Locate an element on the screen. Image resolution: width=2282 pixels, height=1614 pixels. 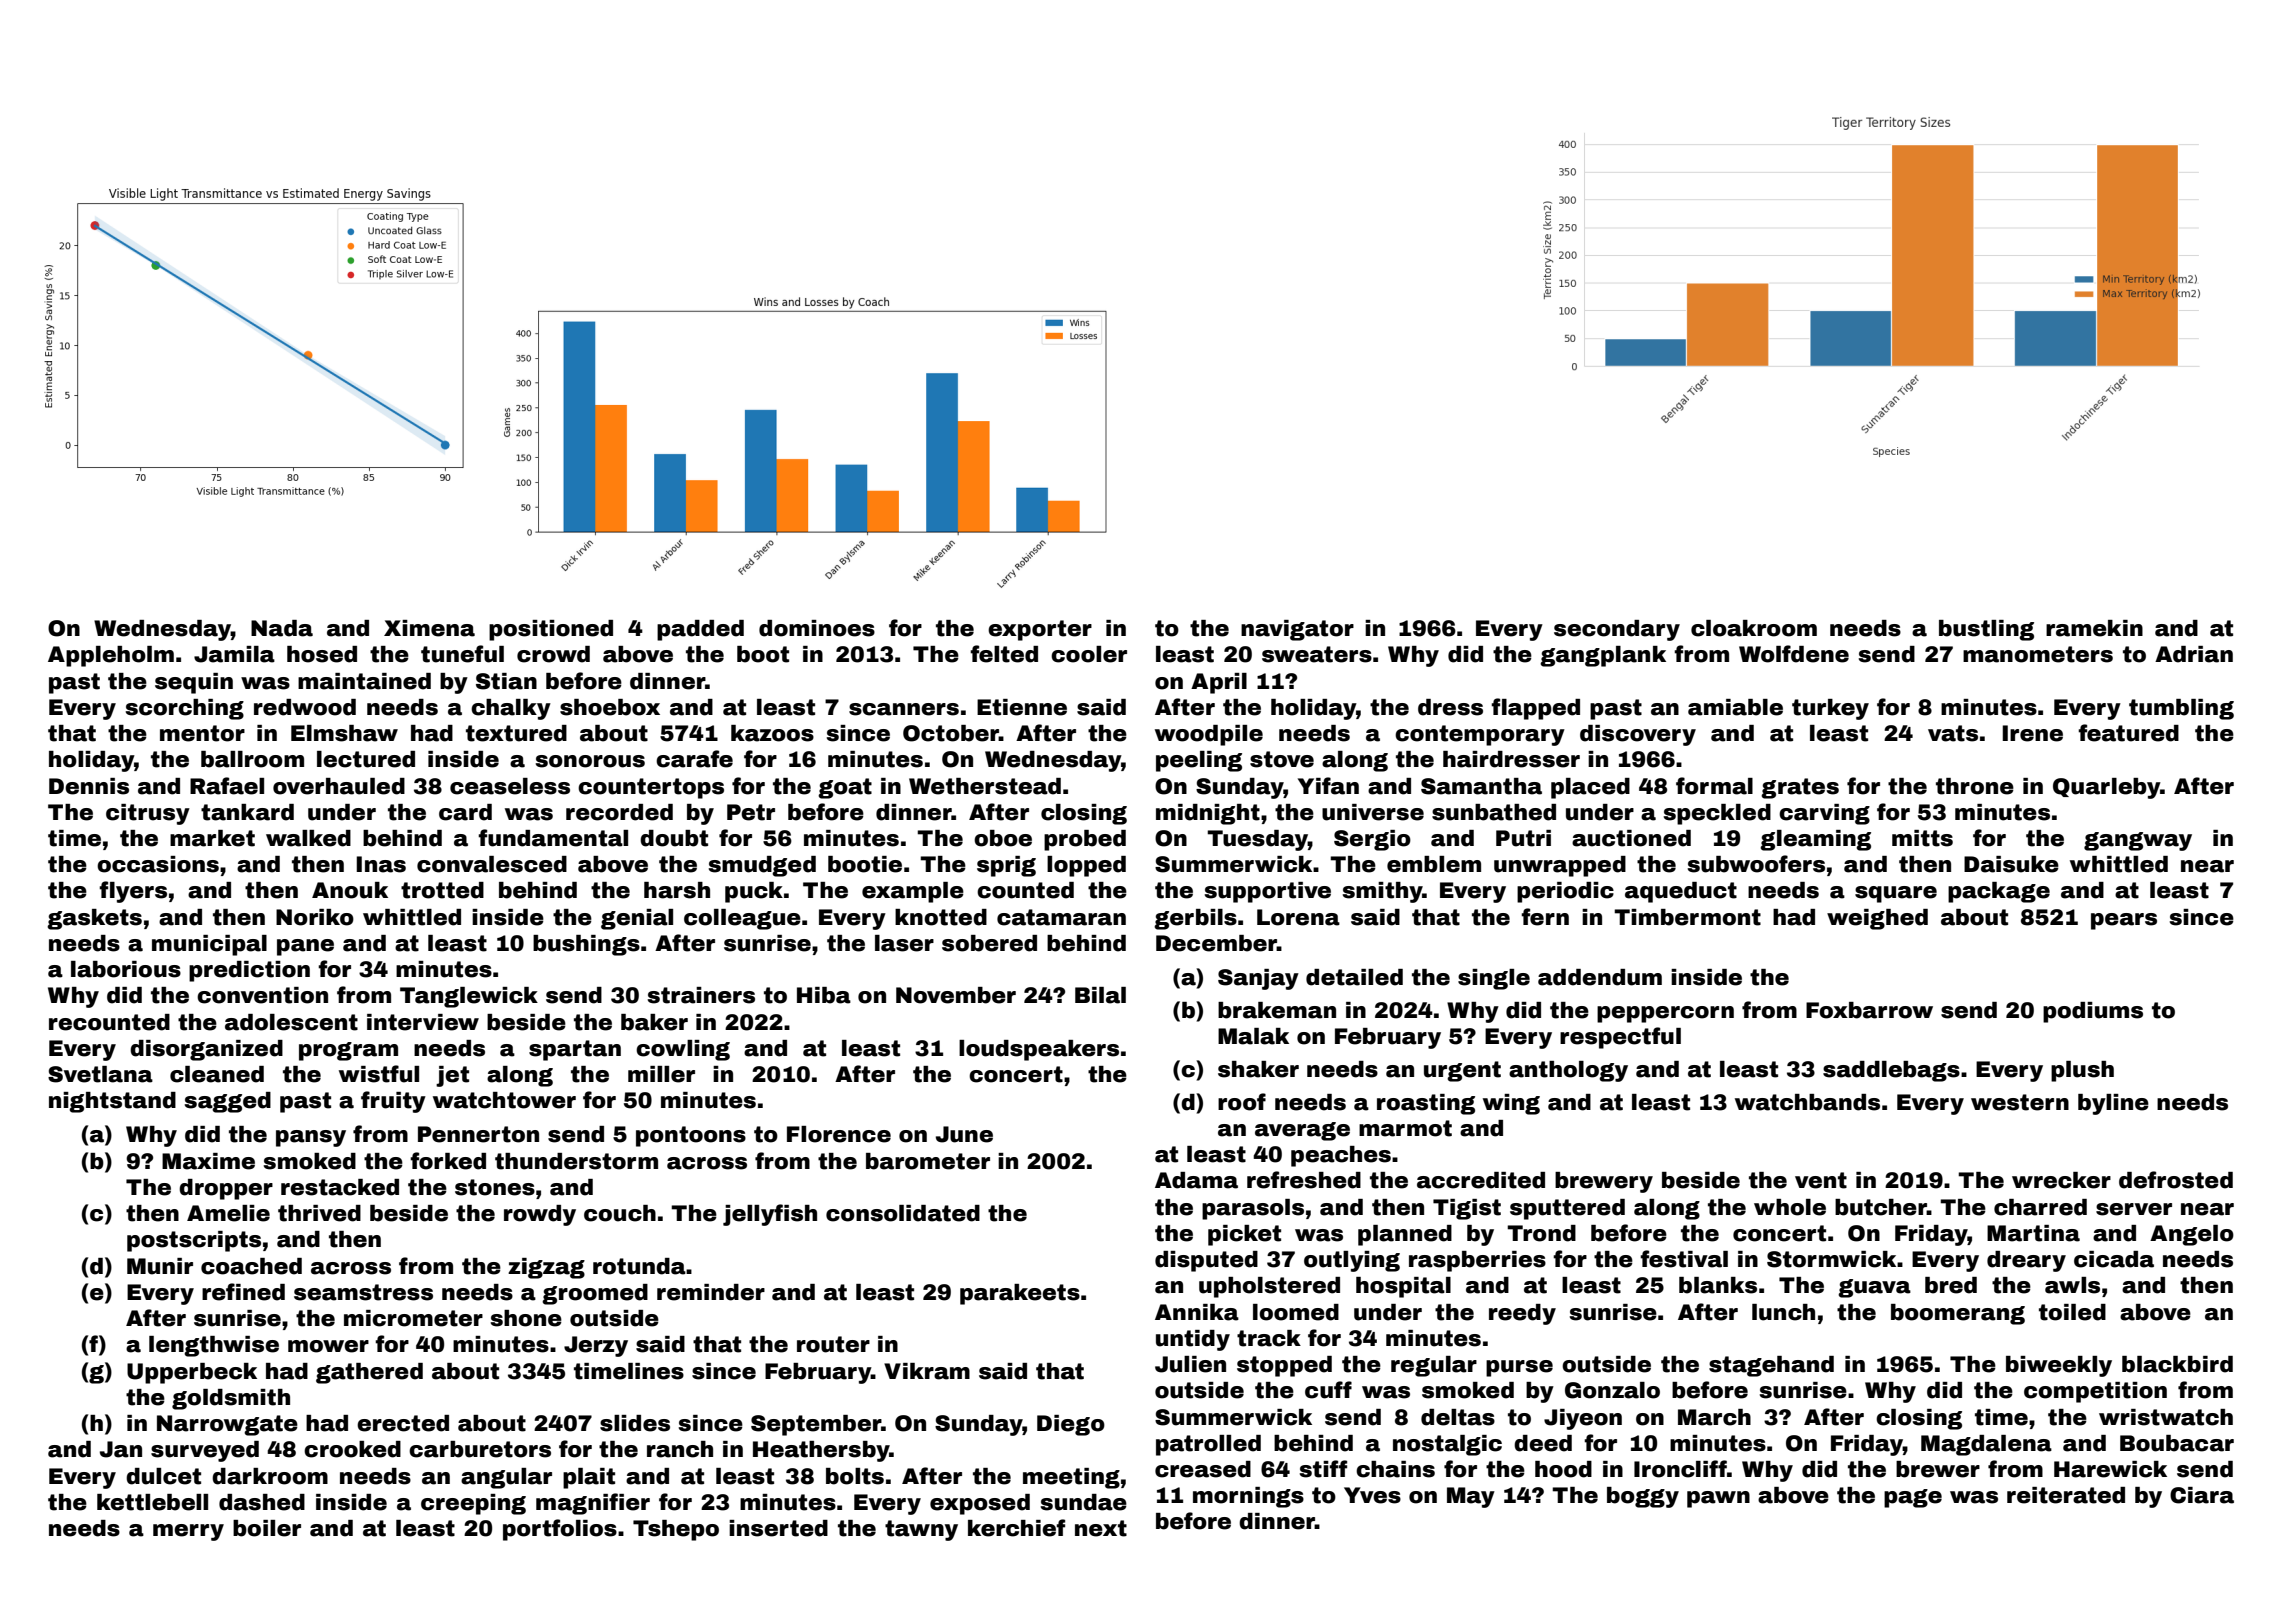
sprig is located at coordinates (1006, 866).
